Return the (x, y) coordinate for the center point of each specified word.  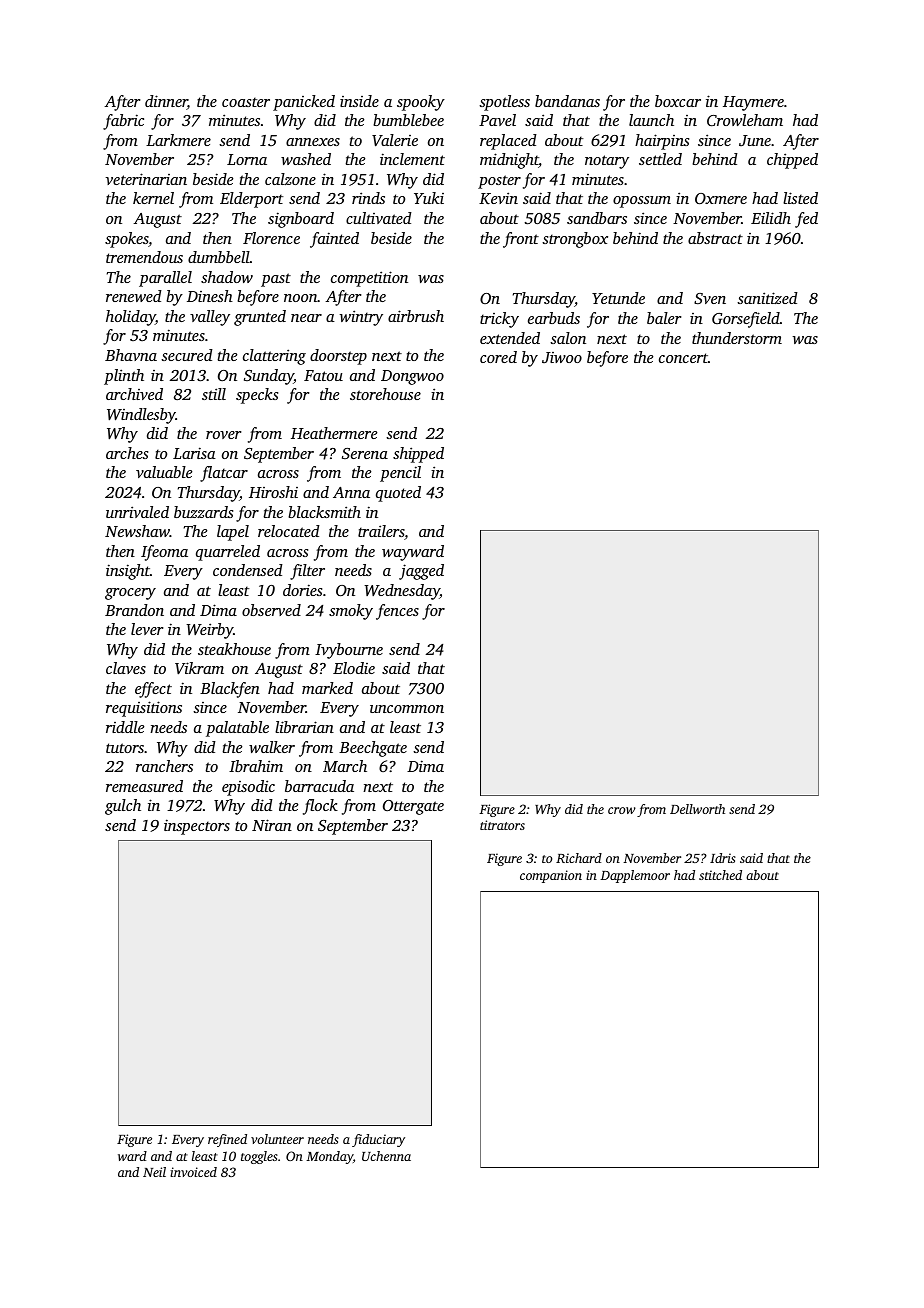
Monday (329, 1157)
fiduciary (378, 1140)
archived (134, 394)
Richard (579, 858)
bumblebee (408, 120)
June (755, 140)
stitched (720, 875)
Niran (272, 825)
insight (128, 572)
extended (510, 338)
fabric (123, 122)
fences (397, 612)
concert (683, 358)
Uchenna (386, 1156)
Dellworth (697, 809)
